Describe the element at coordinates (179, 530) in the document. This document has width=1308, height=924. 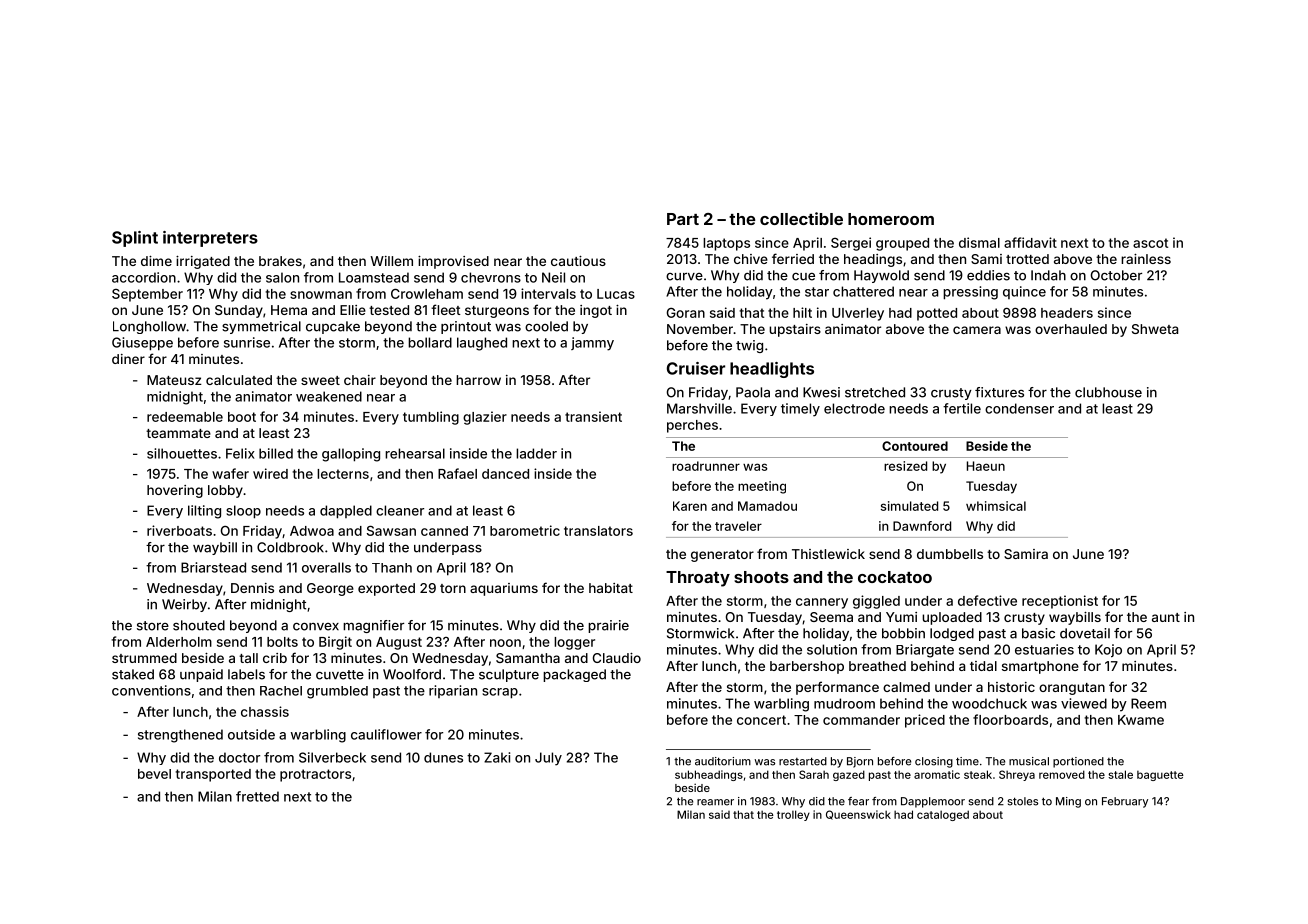
I see `riverboats` at that location.
